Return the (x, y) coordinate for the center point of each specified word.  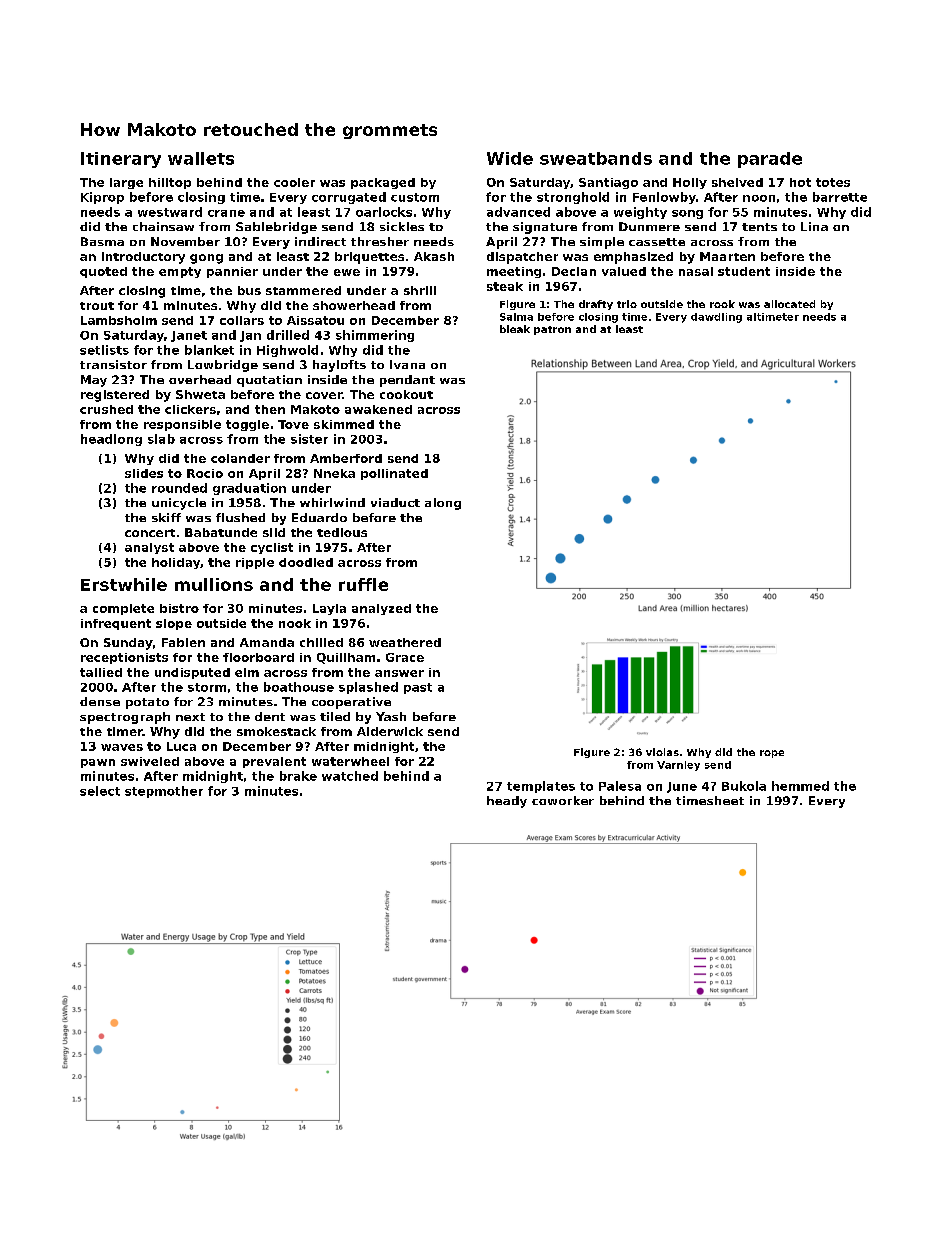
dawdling (716, 318)
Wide (510, 158)
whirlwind (332, 502)
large (126, 183)
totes (833, 182)
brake (298, 776)
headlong (111, 440)
